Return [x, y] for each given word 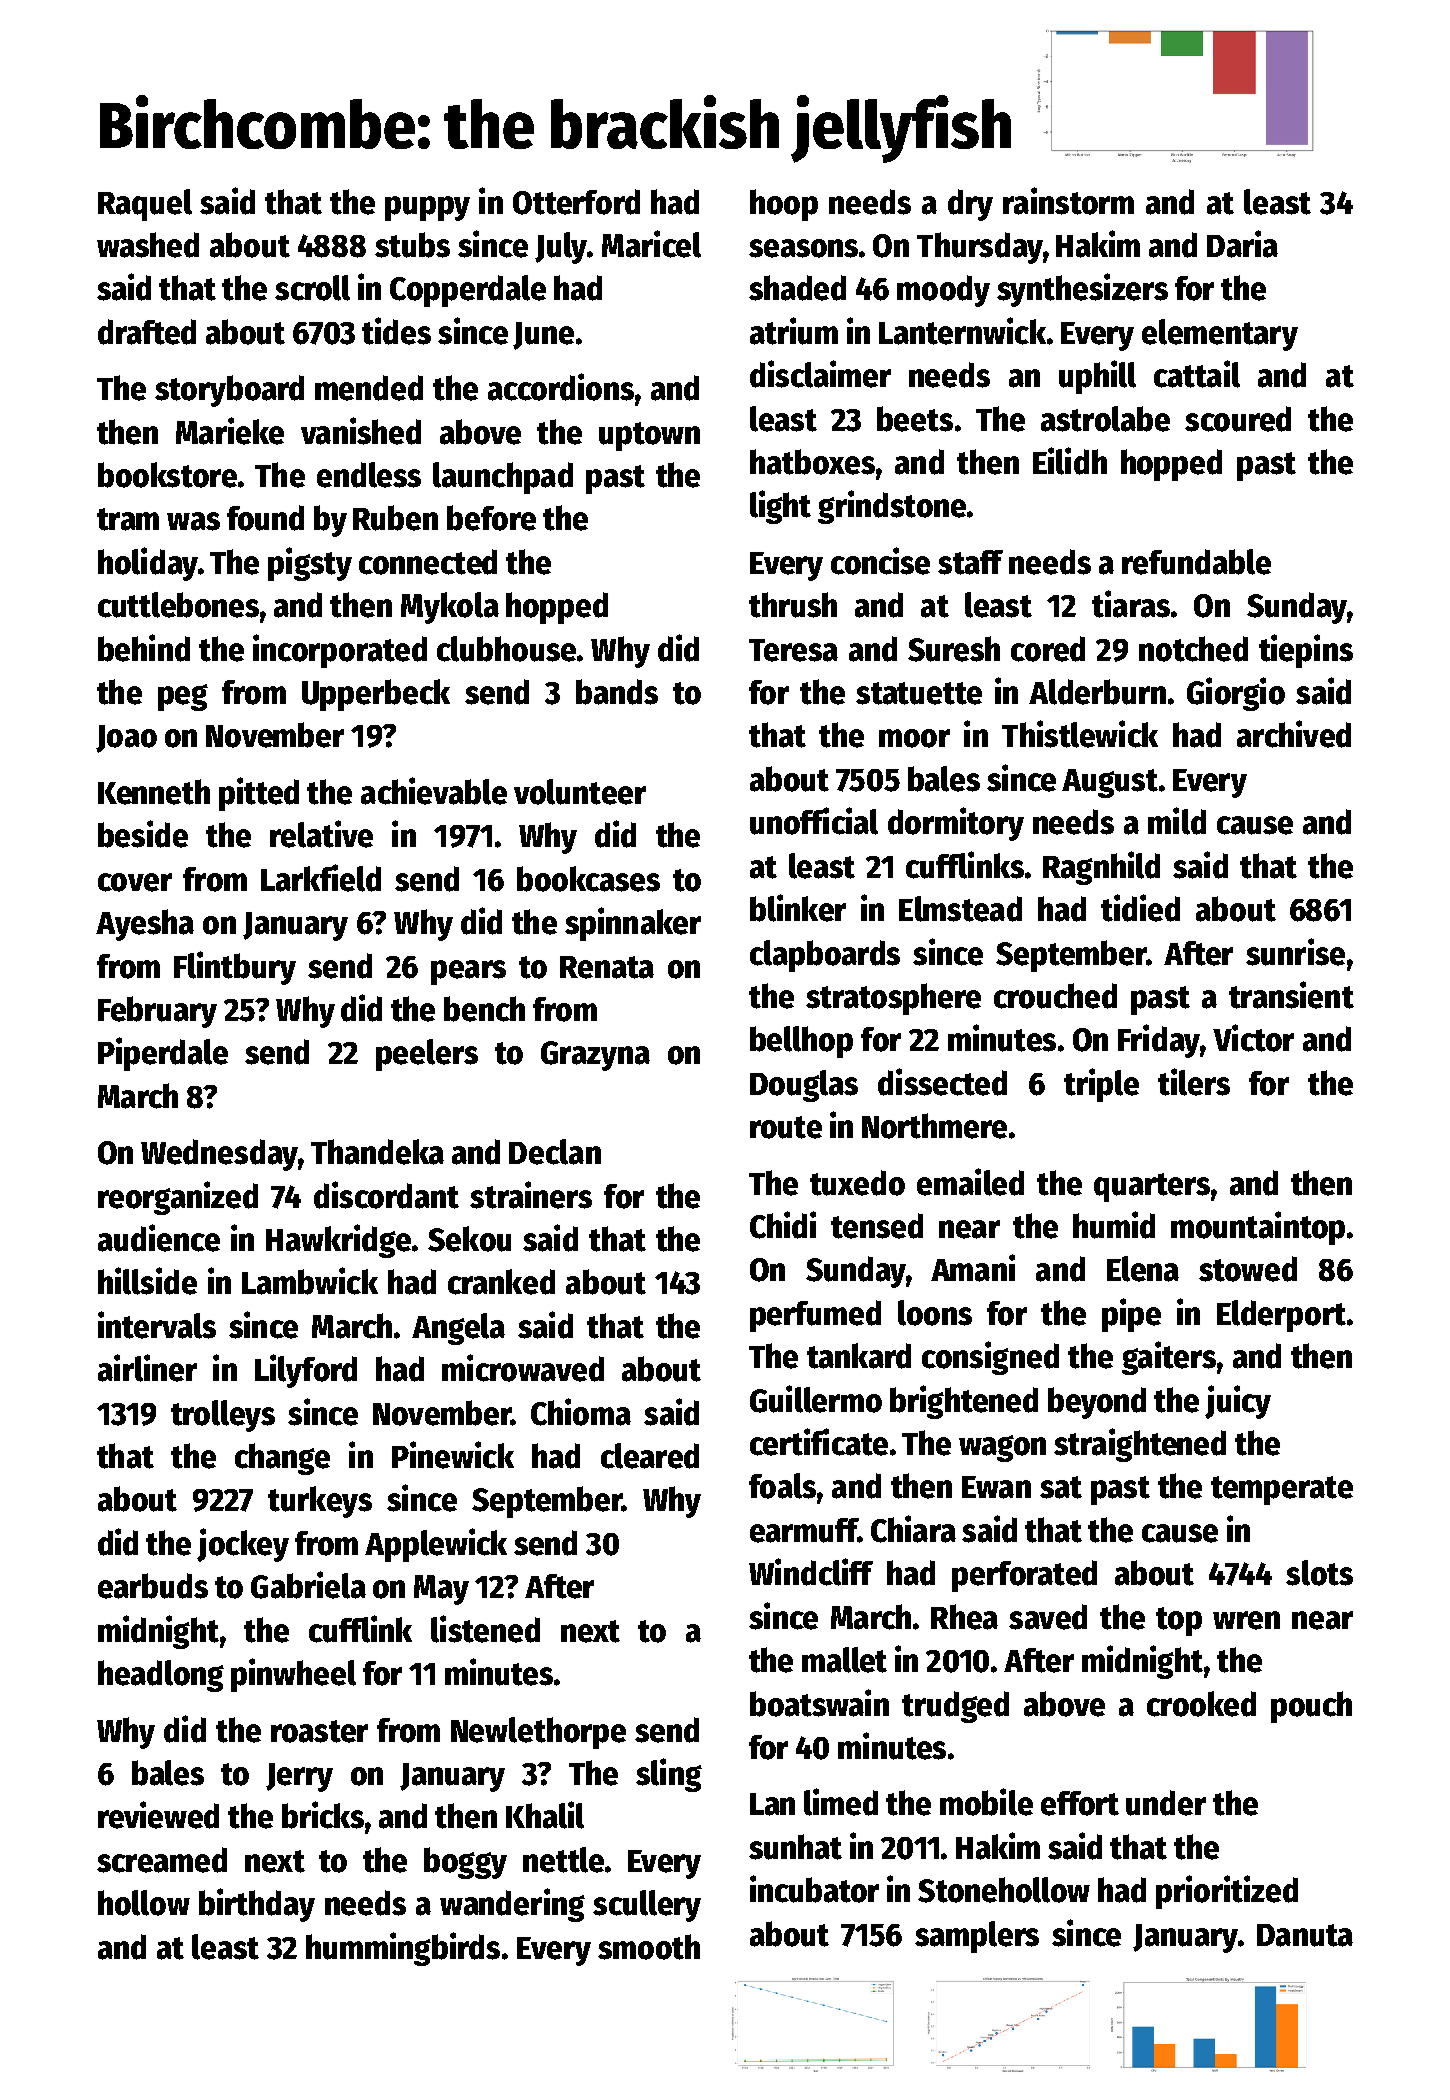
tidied [1140, 908]
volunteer [580, 792]
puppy [427, 208]
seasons [803, 248]
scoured [1238, 419]
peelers [427, 1055]
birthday [257, 1905]
